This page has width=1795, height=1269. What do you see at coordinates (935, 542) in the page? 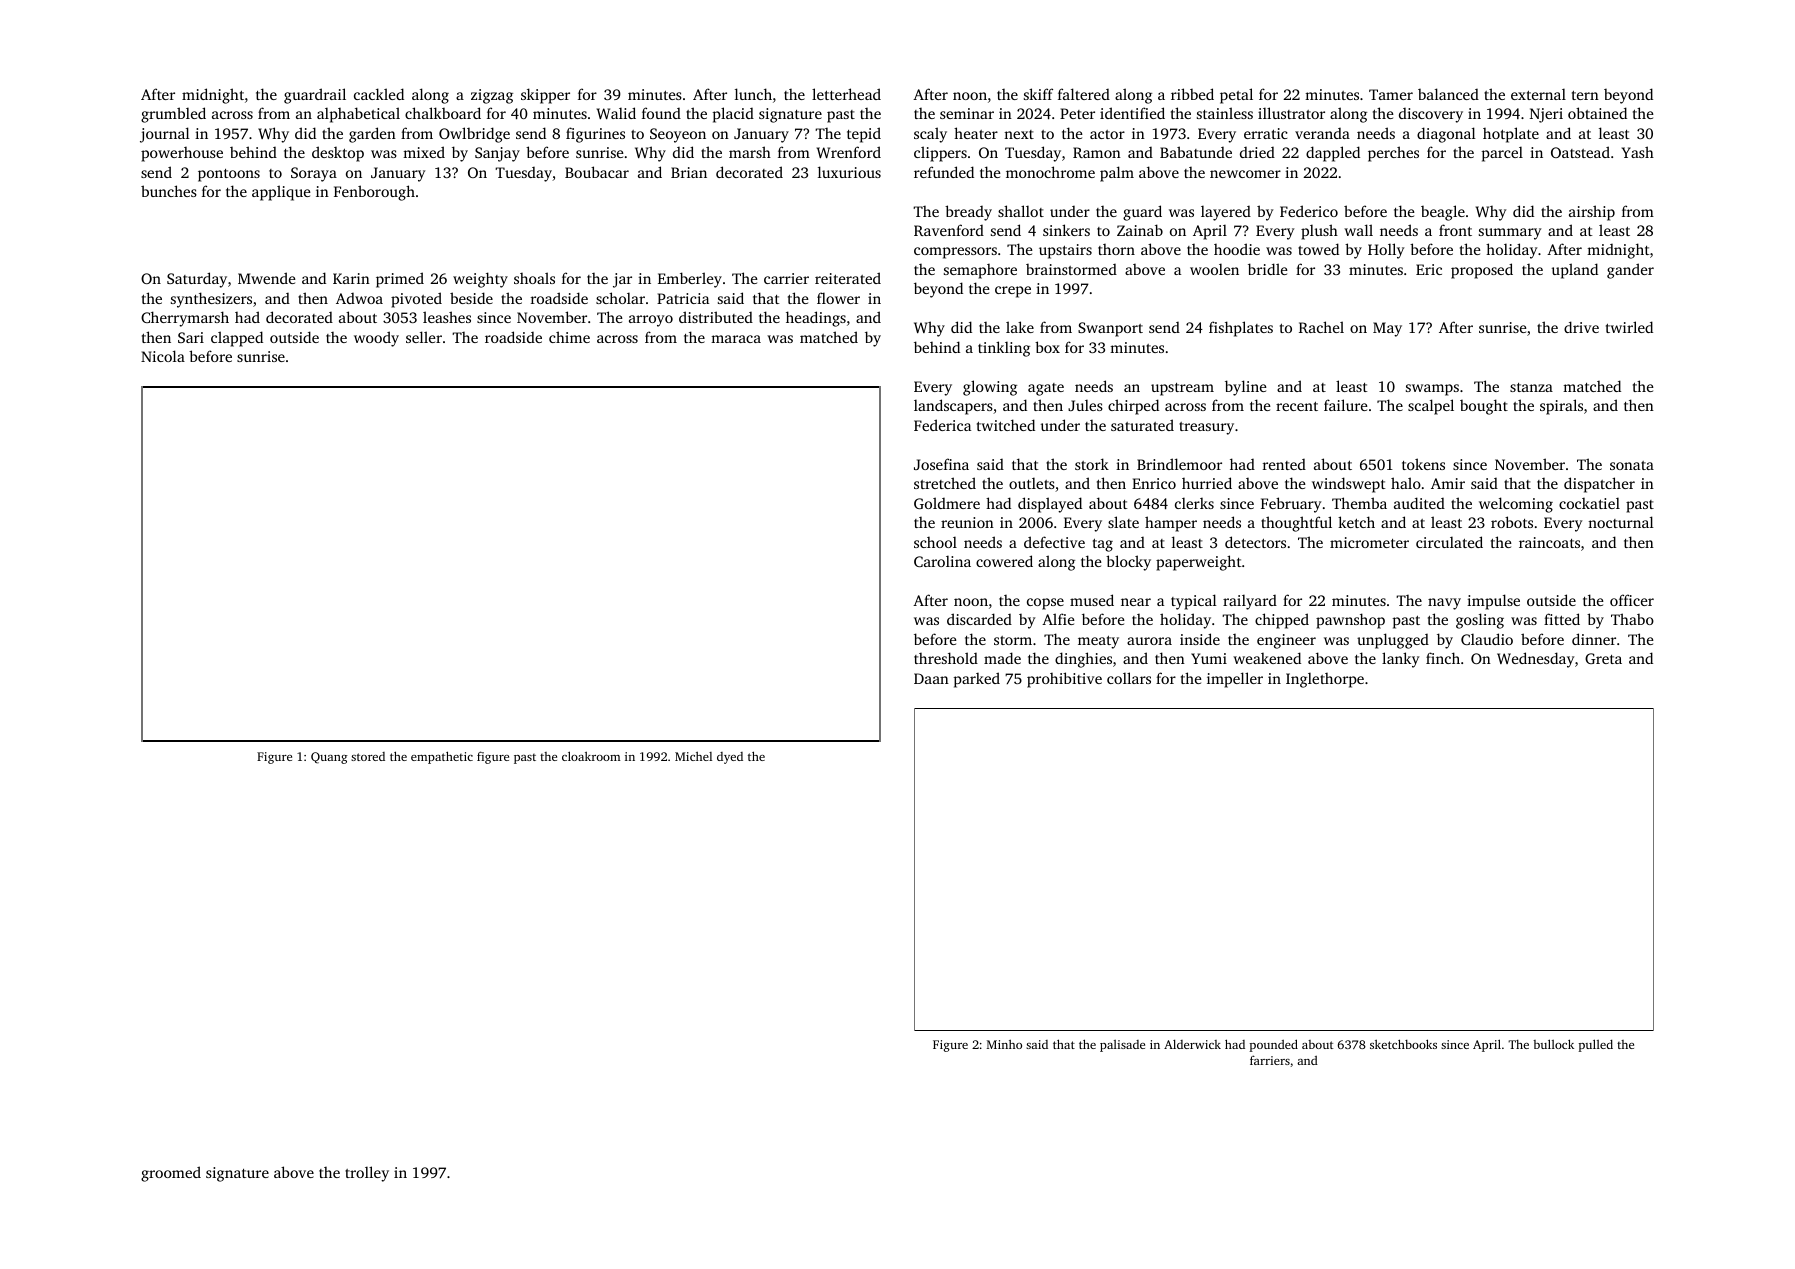
I see `school` at bounding box center [935, 542].
